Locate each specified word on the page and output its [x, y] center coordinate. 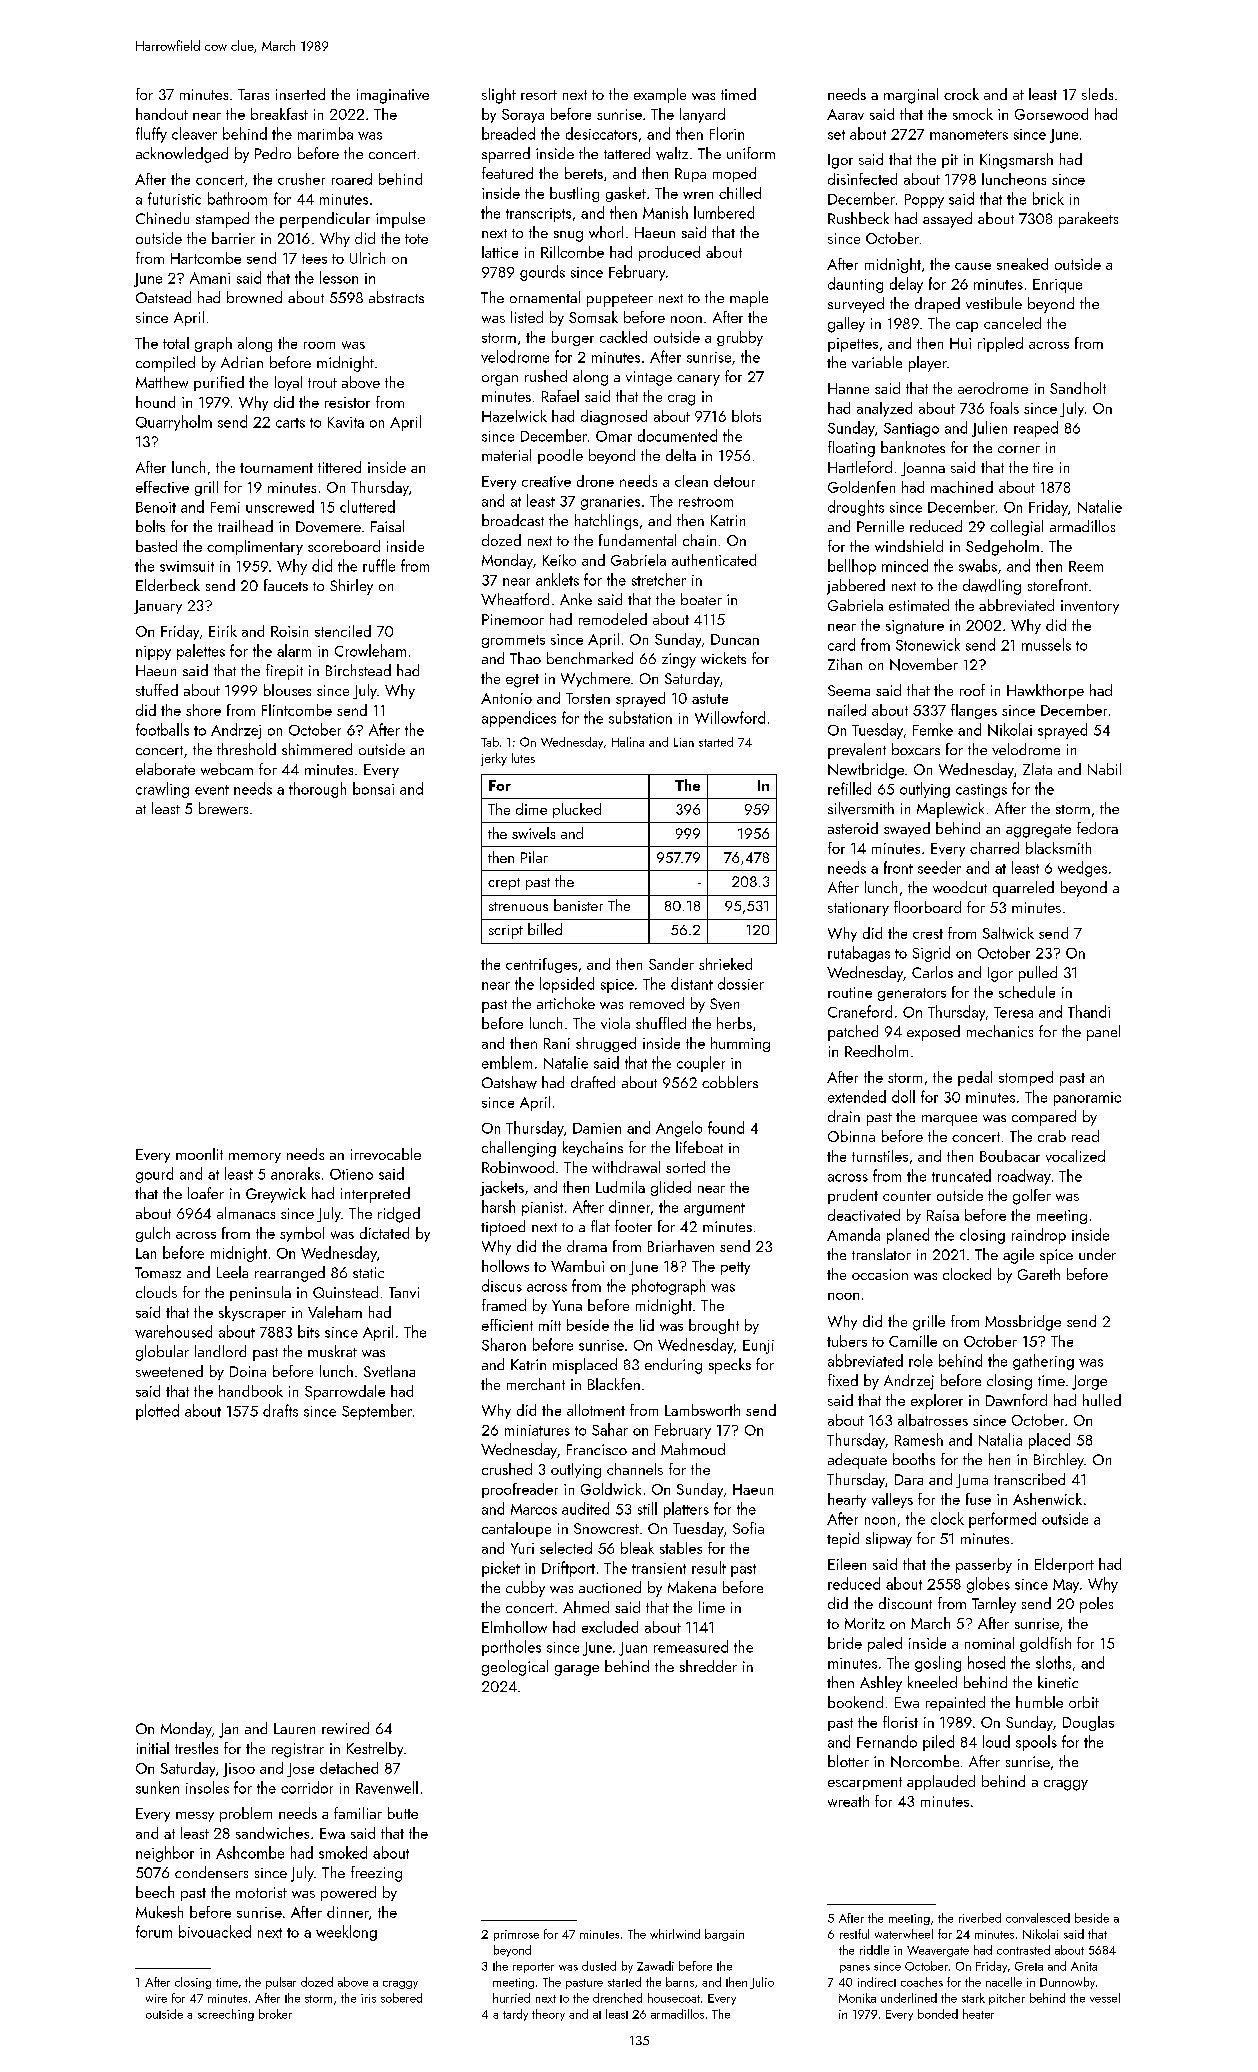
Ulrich [367, 258]
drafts [280, 1410]
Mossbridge [1023, 1323]
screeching [226, 2015]
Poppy [924, 201]
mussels [1046, 644]
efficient [507, 1325]
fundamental [637, 540]
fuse [978, 1499]
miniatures [537, 1430]
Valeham [335, 1312]
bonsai [373, 788]
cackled [623, 337]
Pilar [534, 857]
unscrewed [280, 506]
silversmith [861, 808]
